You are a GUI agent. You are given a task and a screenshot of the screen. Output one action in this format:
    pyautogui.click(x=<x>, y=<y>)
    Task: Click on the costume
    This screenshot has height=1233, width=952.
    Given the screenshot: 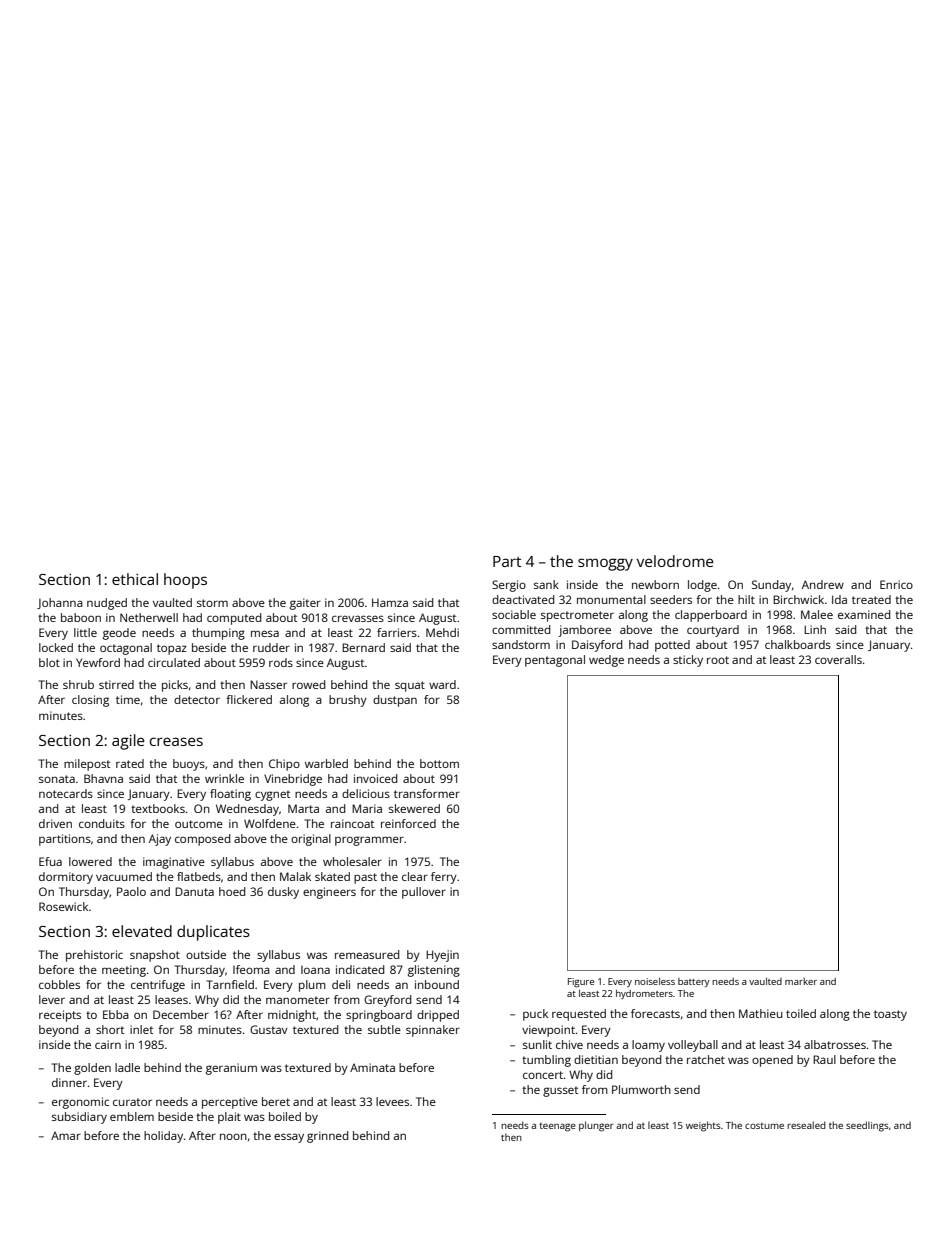 What is the action you would take?
    pyautogui.click(x=764, y=1126)
